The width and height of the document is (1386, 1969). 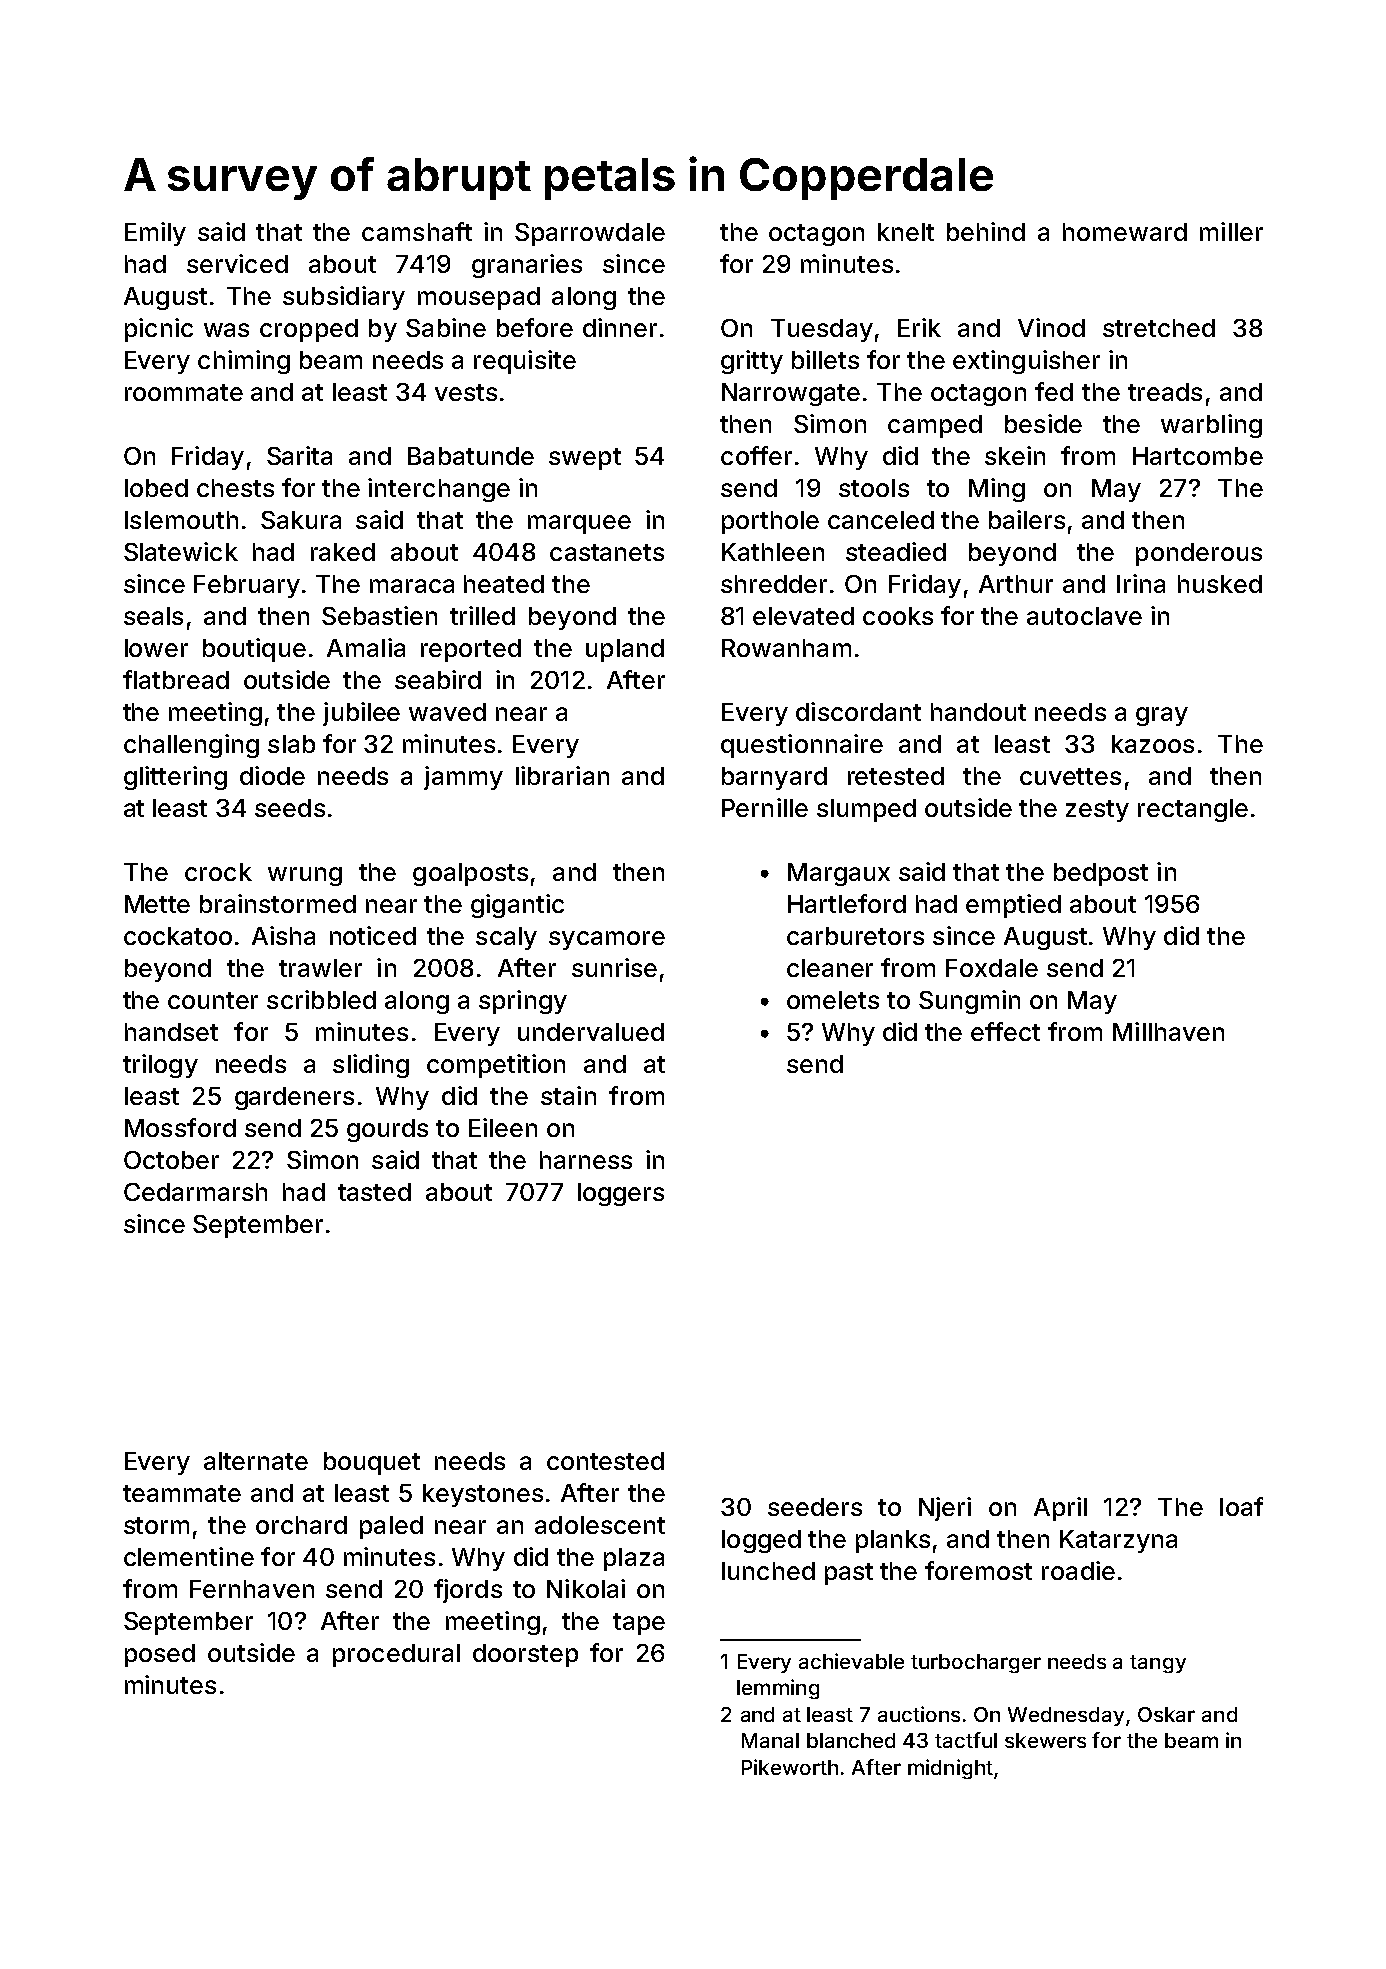 What do you see at coordinates (155, 234) in the document?
I see `Emily` at bounding box center [155, 234].
